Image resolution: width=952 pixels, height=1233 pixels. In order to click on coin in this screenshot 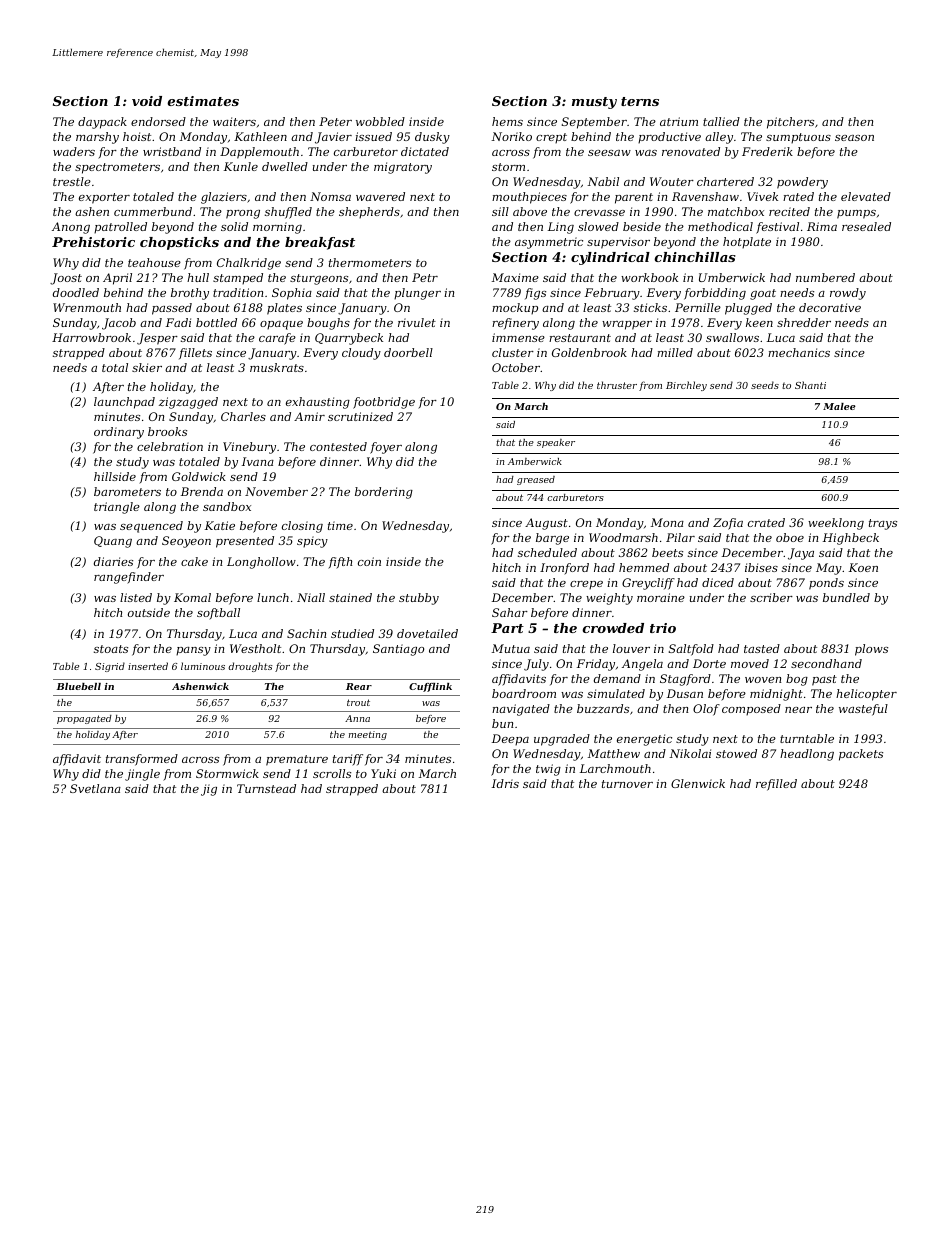, I will do `click(369, 561)`.
